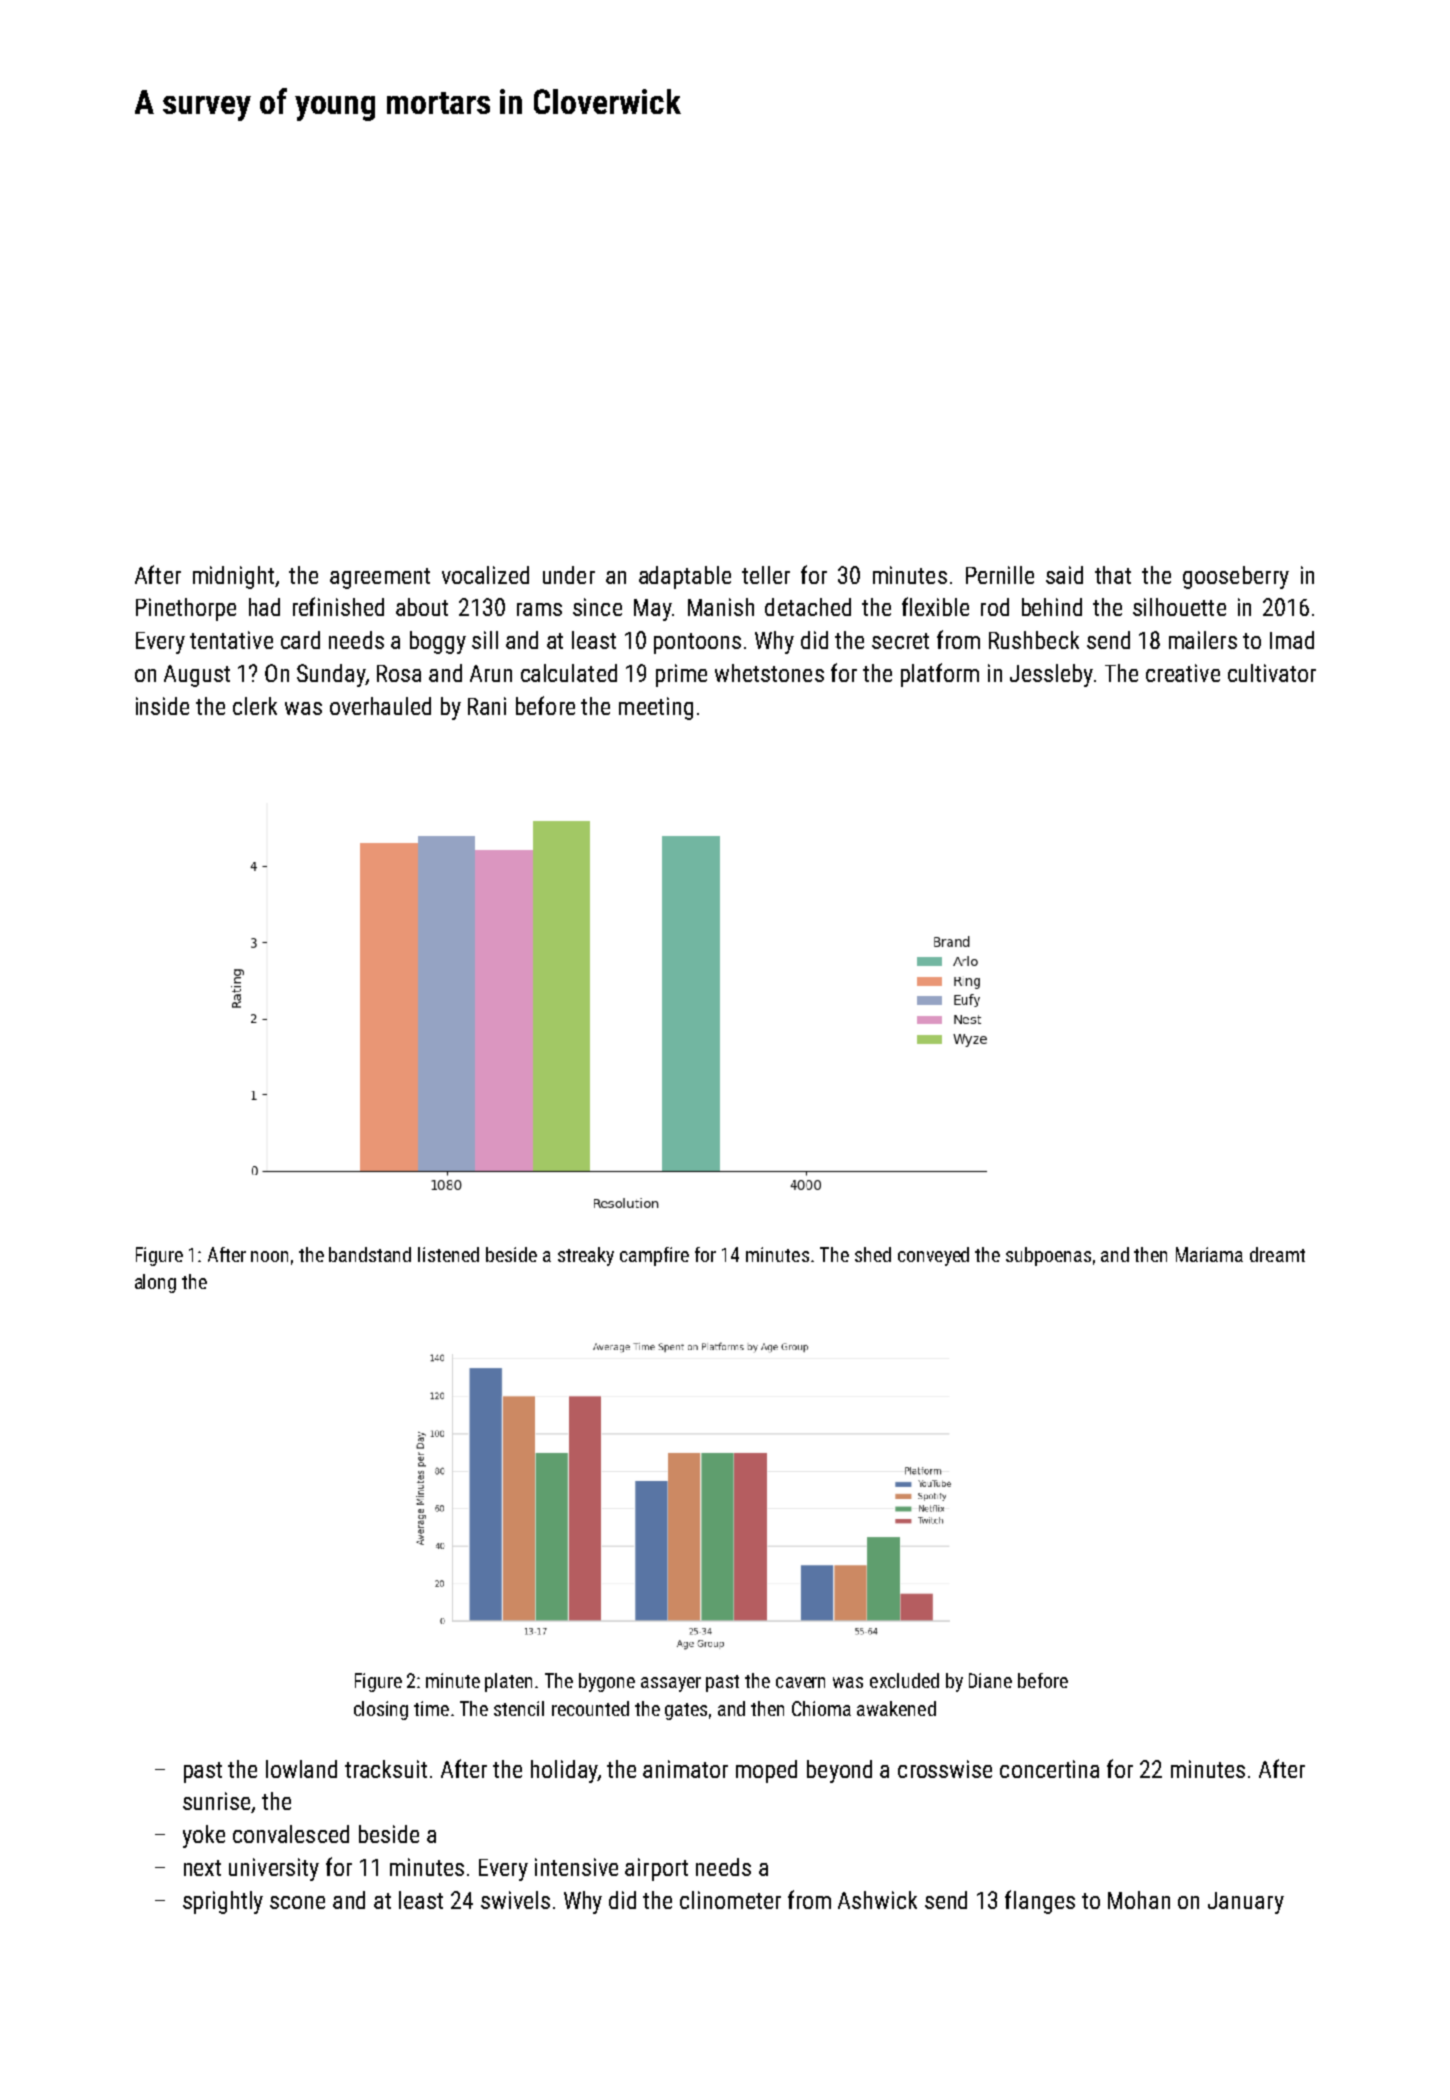 The image size is (1450, 2100). Describe the element at coordinates (216, 1801) in the screenshot. I see `sunrise` at that location.
